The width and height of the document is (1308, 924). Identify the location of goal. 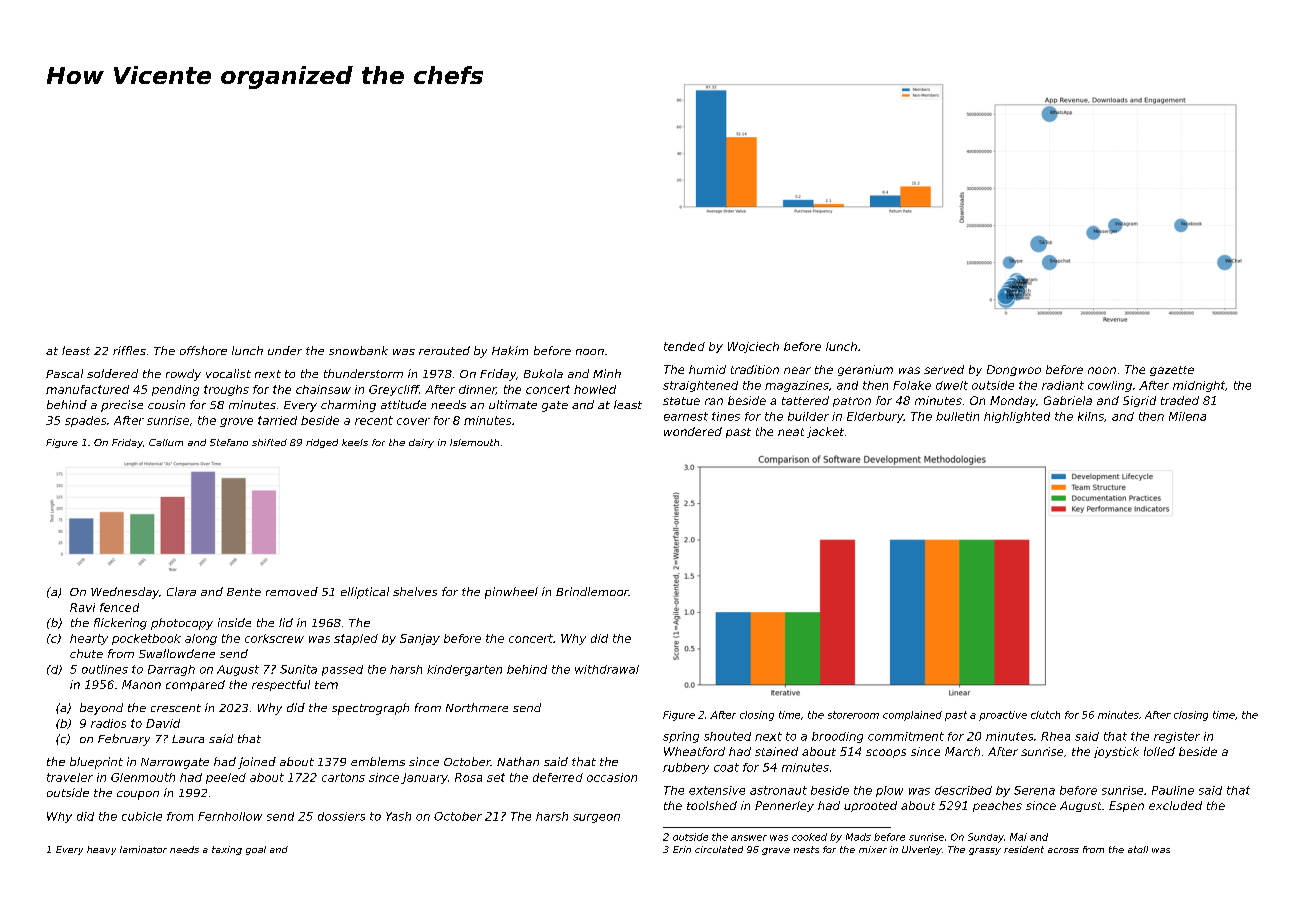
(256, 850).
